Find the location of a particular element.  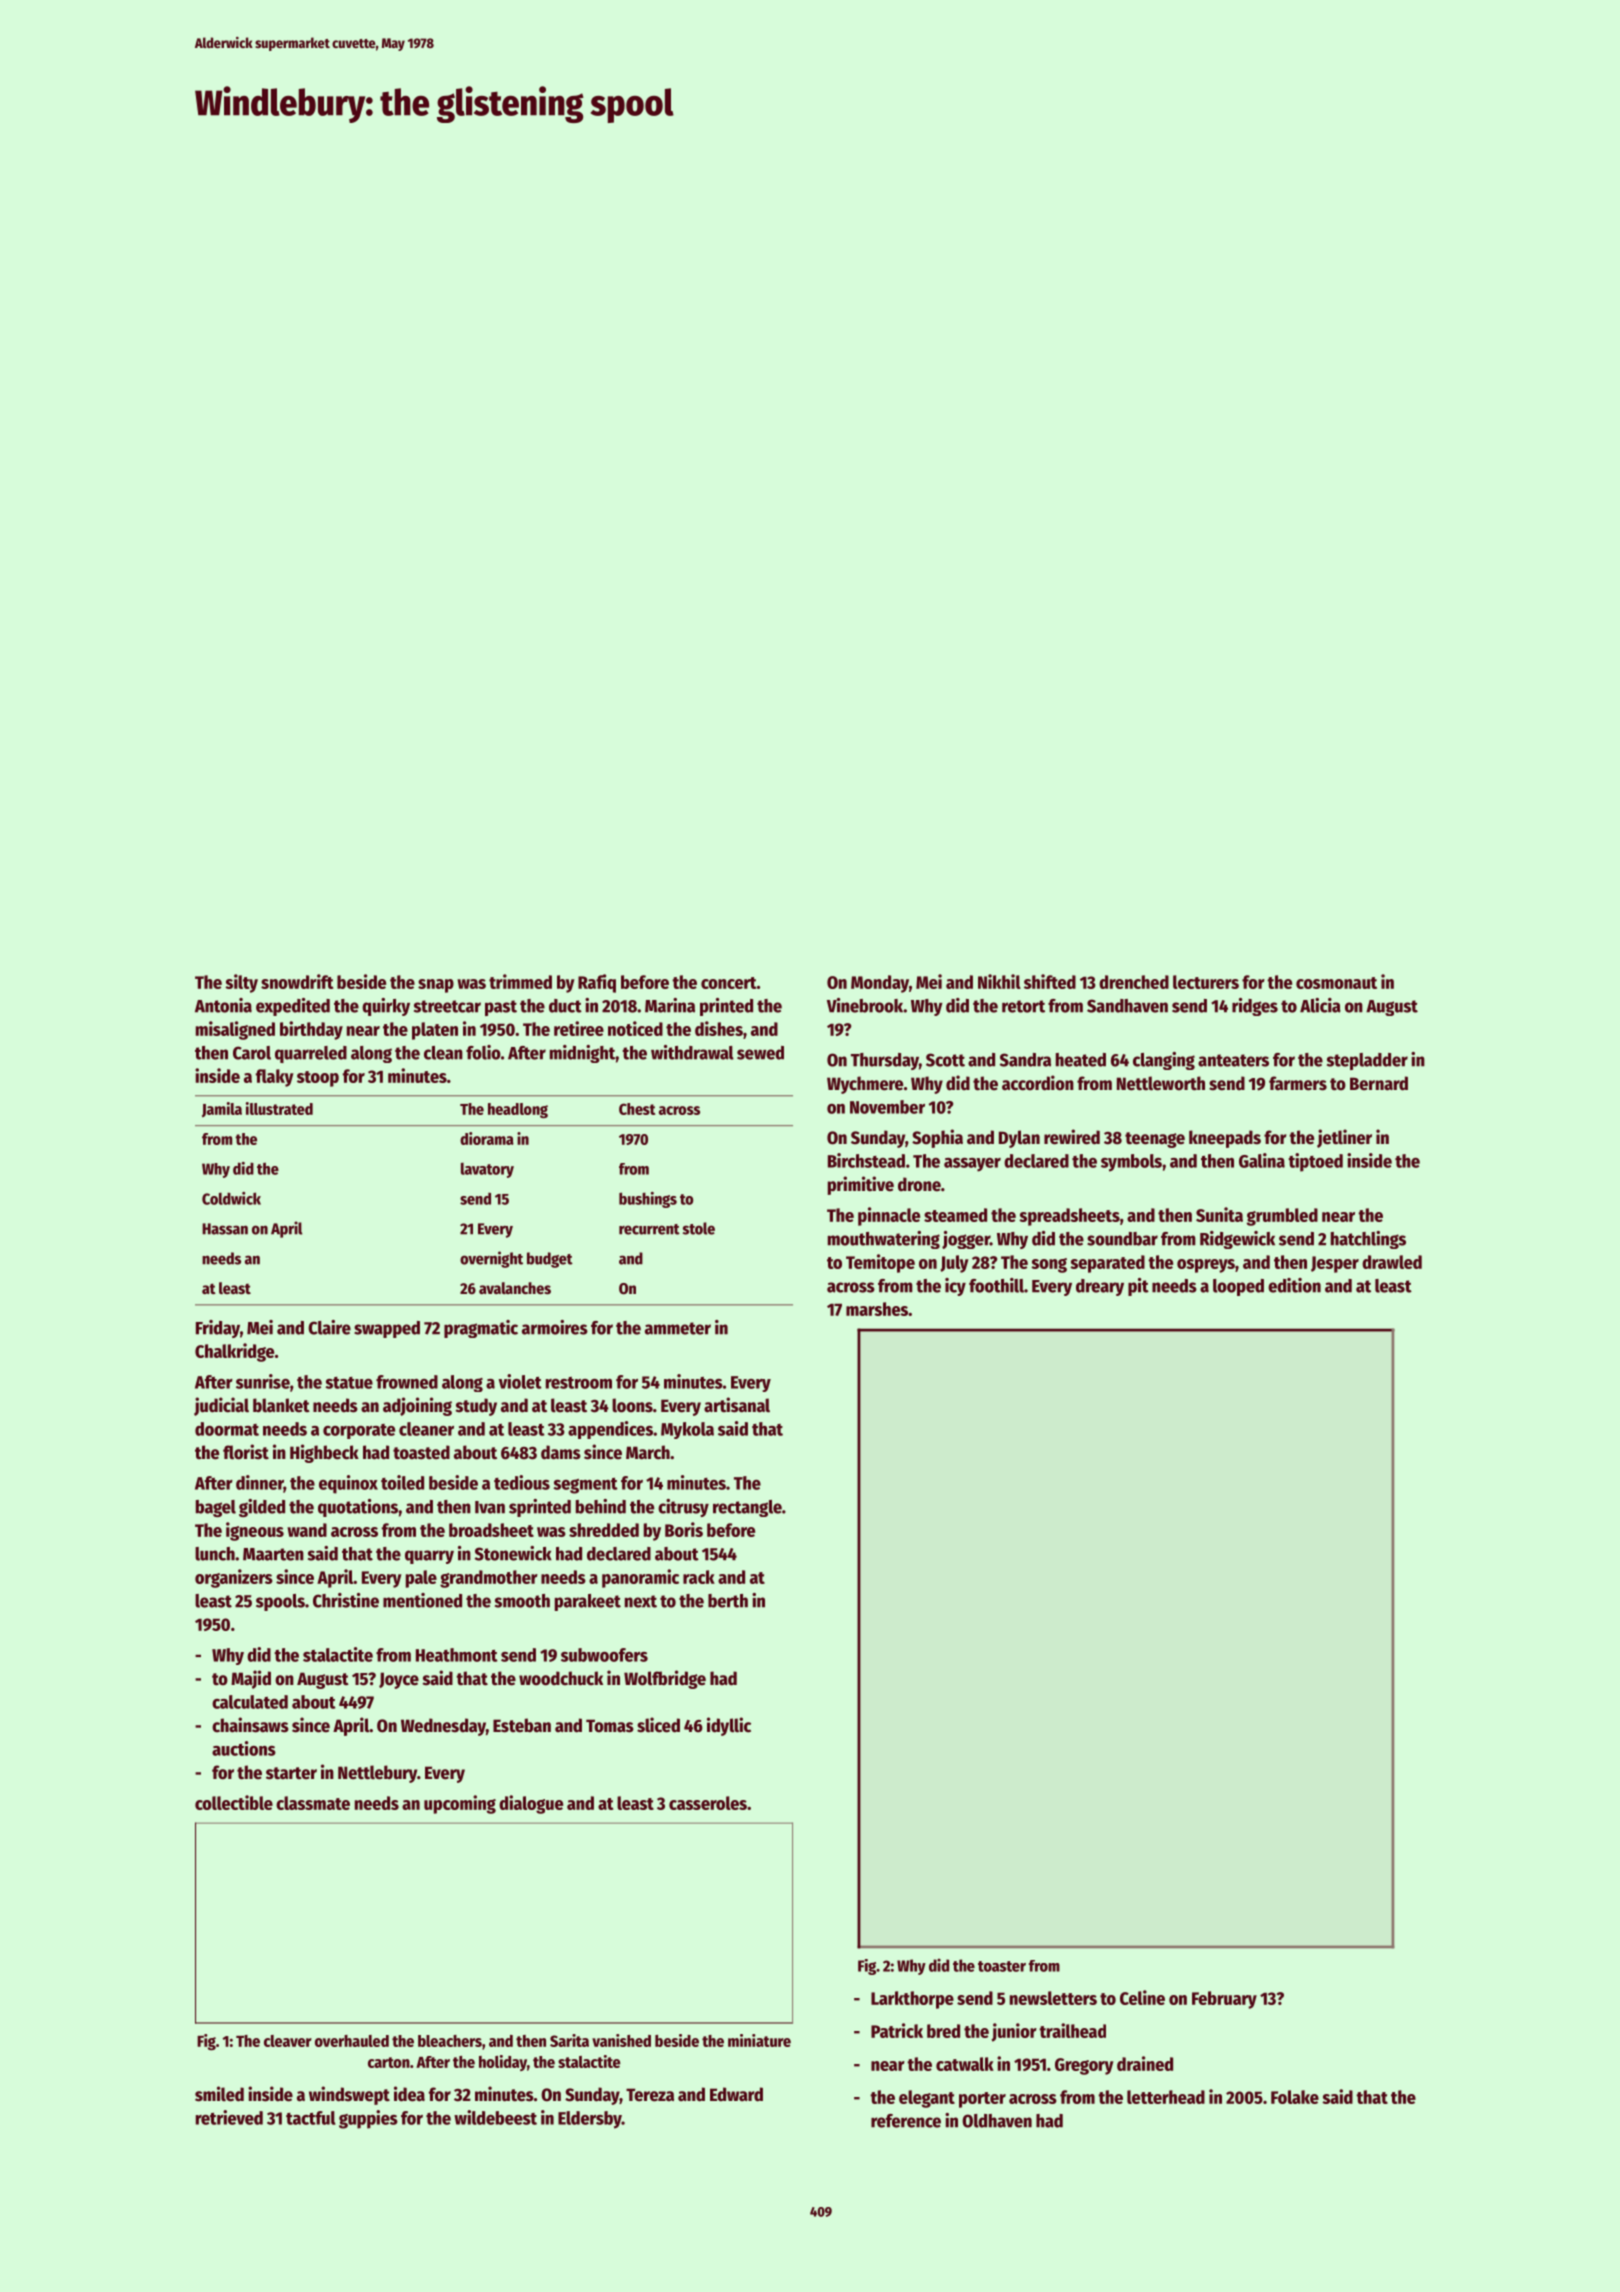

silty is located at coordinates (241, 983).
